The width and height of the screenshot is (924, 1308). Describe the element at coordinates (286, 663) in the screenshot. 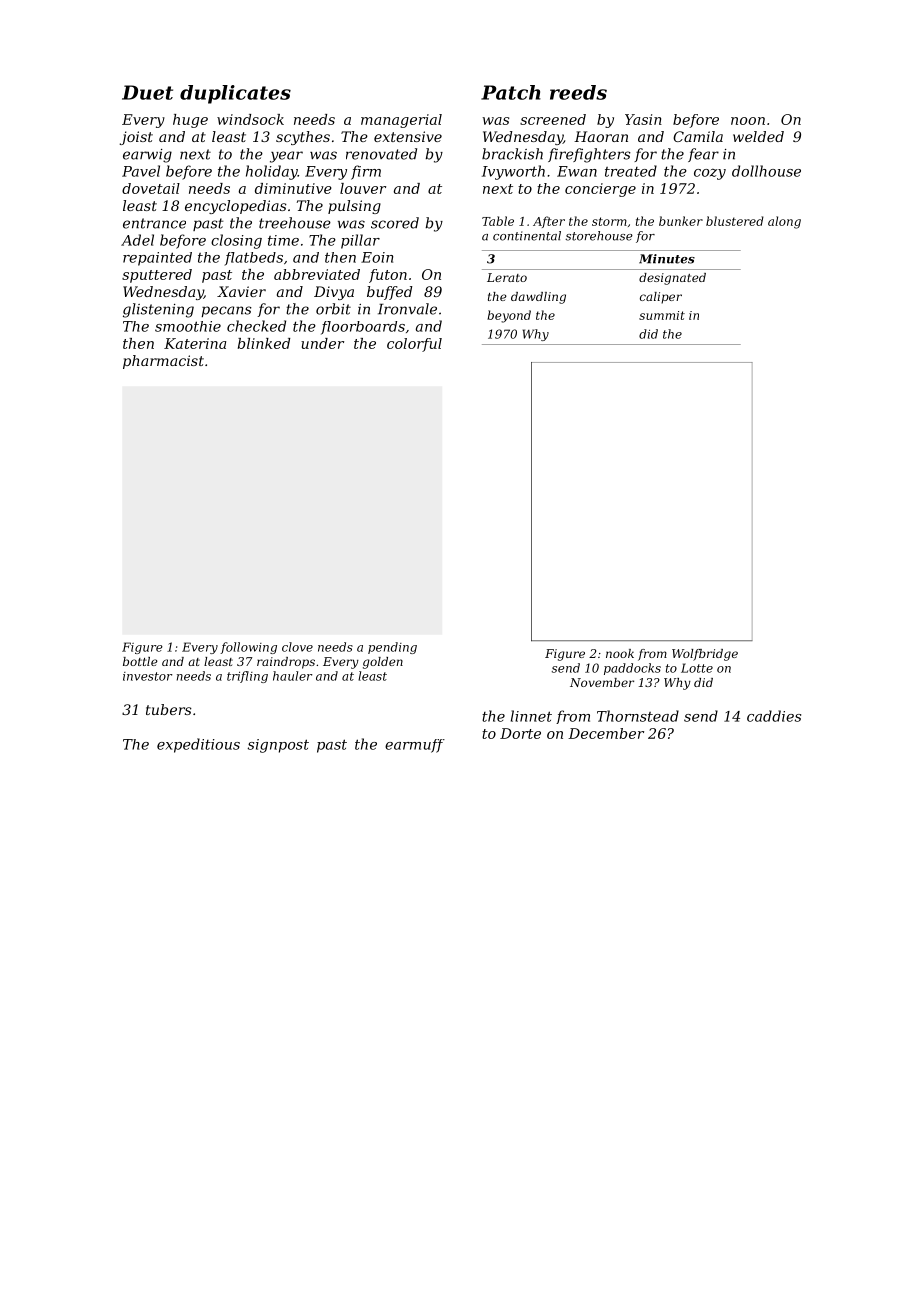

I see `raindrops` at that location.
